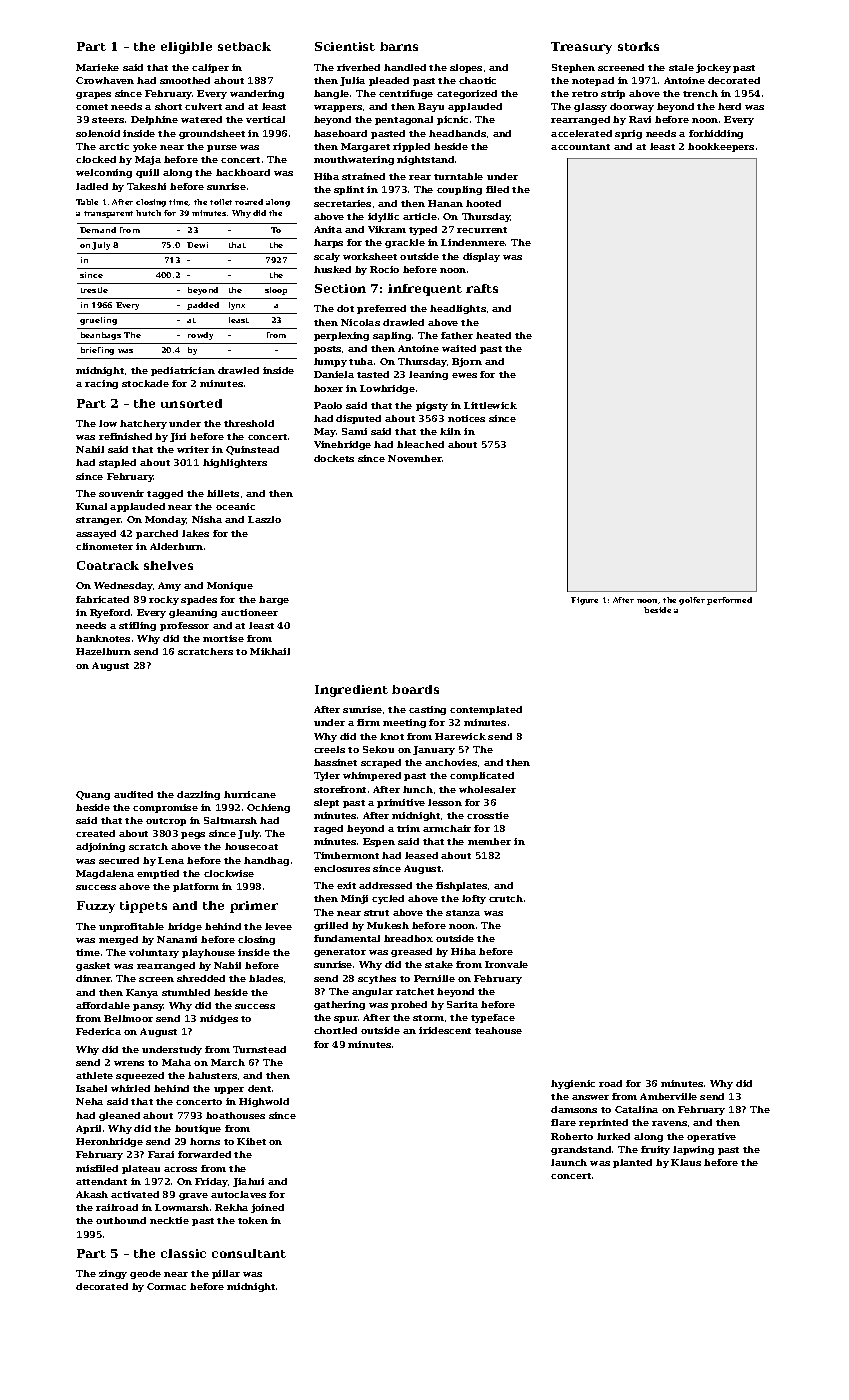 This image has width=849, height=1400. Describe the element at coordinates (420, 444) in the image. I see `bleached` at that location.
